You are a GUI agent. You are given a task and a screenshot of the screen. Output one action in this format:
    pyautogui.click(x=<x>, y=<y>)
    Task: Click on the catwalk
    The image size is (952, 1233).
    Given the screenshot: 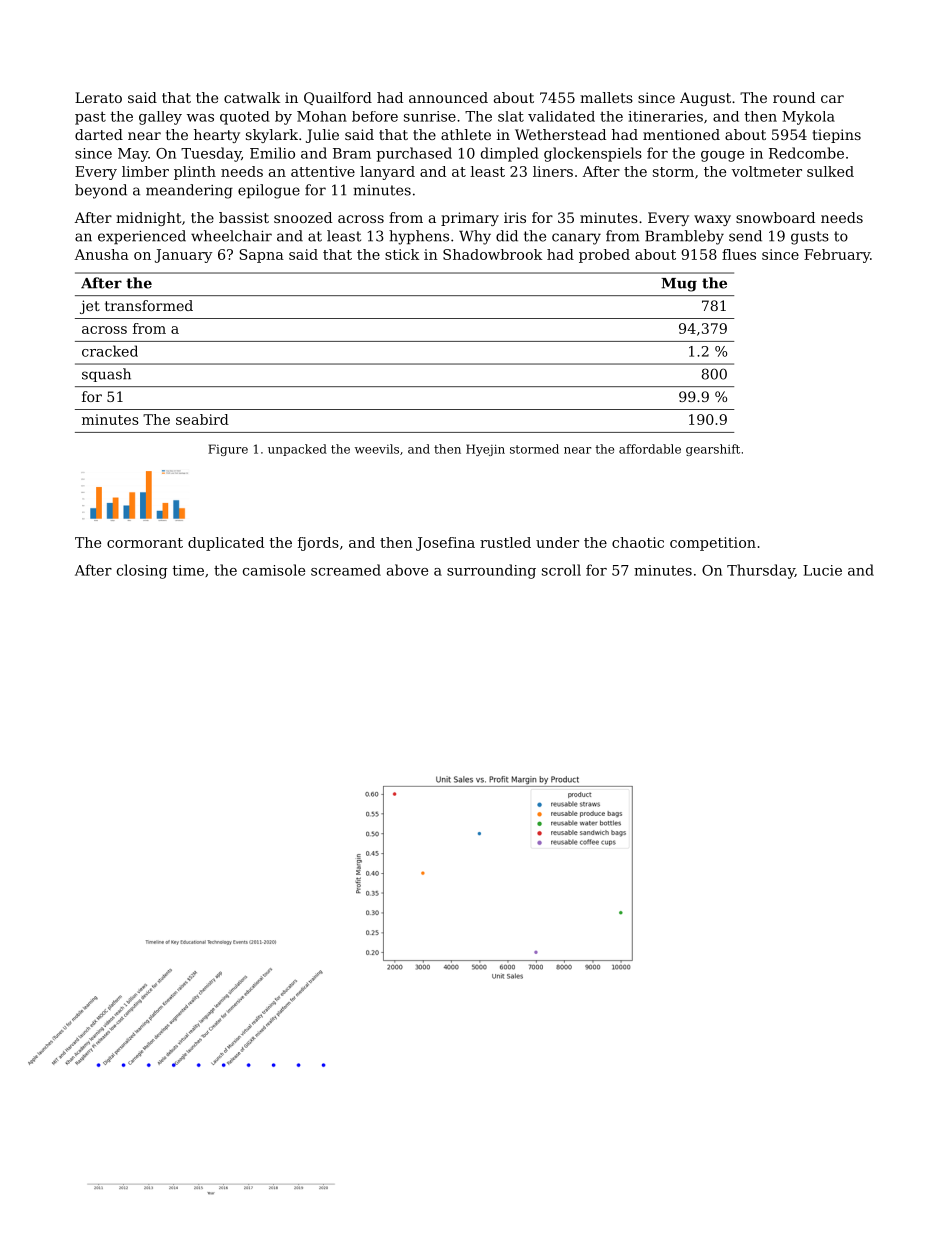 What is the action you would take?
    pyautogui.click(x=252, y=97)
